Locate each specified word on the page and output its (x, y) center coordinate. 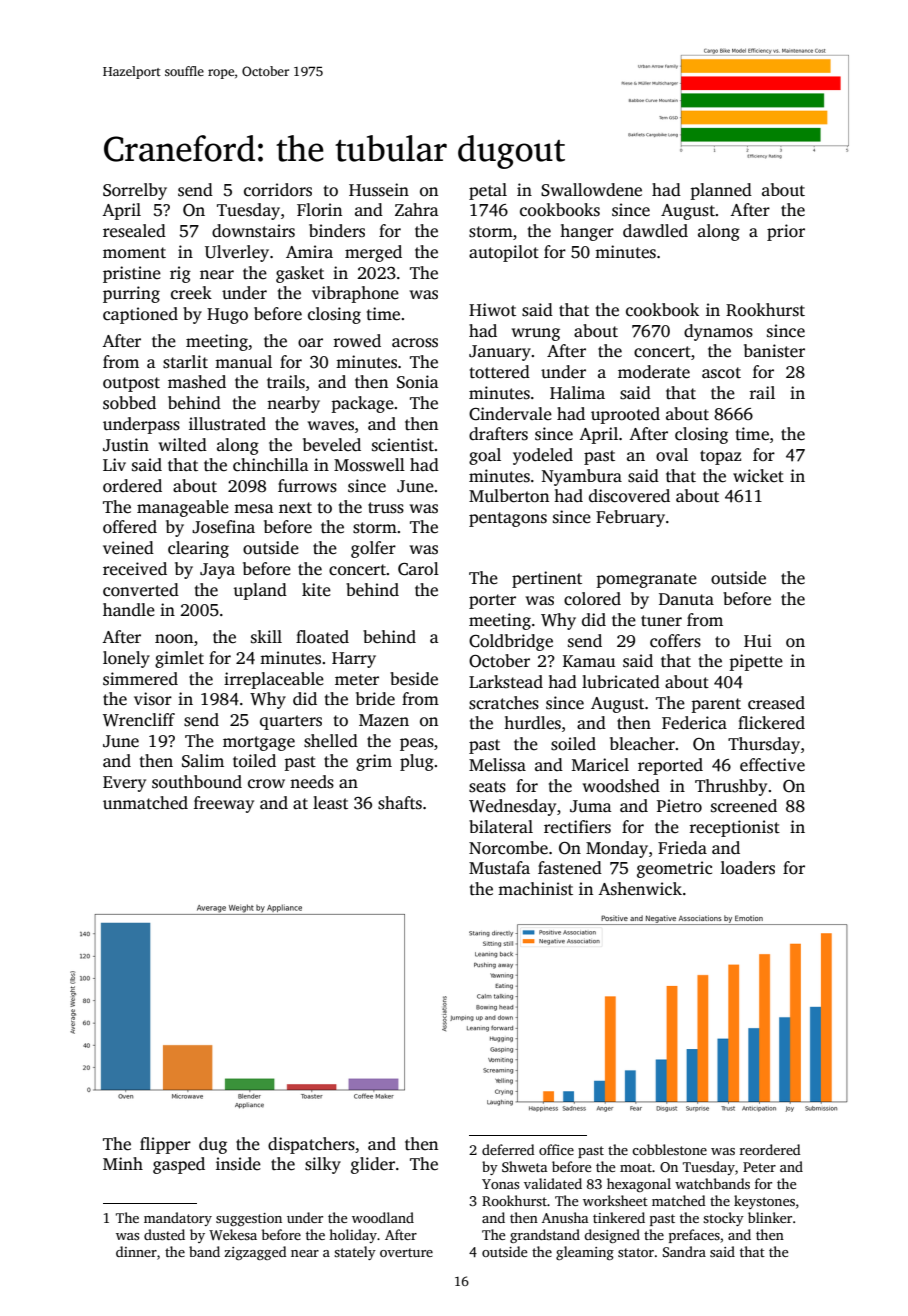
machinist (535, 889)
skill (266, 637)
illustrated (227, 424)
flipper (165, 1145)
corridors (278, 190)
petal (488, 191)
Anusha (565, 1217)
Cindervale (510, 414)
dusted (164, 1234)
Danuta (686, 599)
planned (721, 191)
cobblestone (669, 1149)
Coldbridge (511, 642)
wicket (758, 476)
